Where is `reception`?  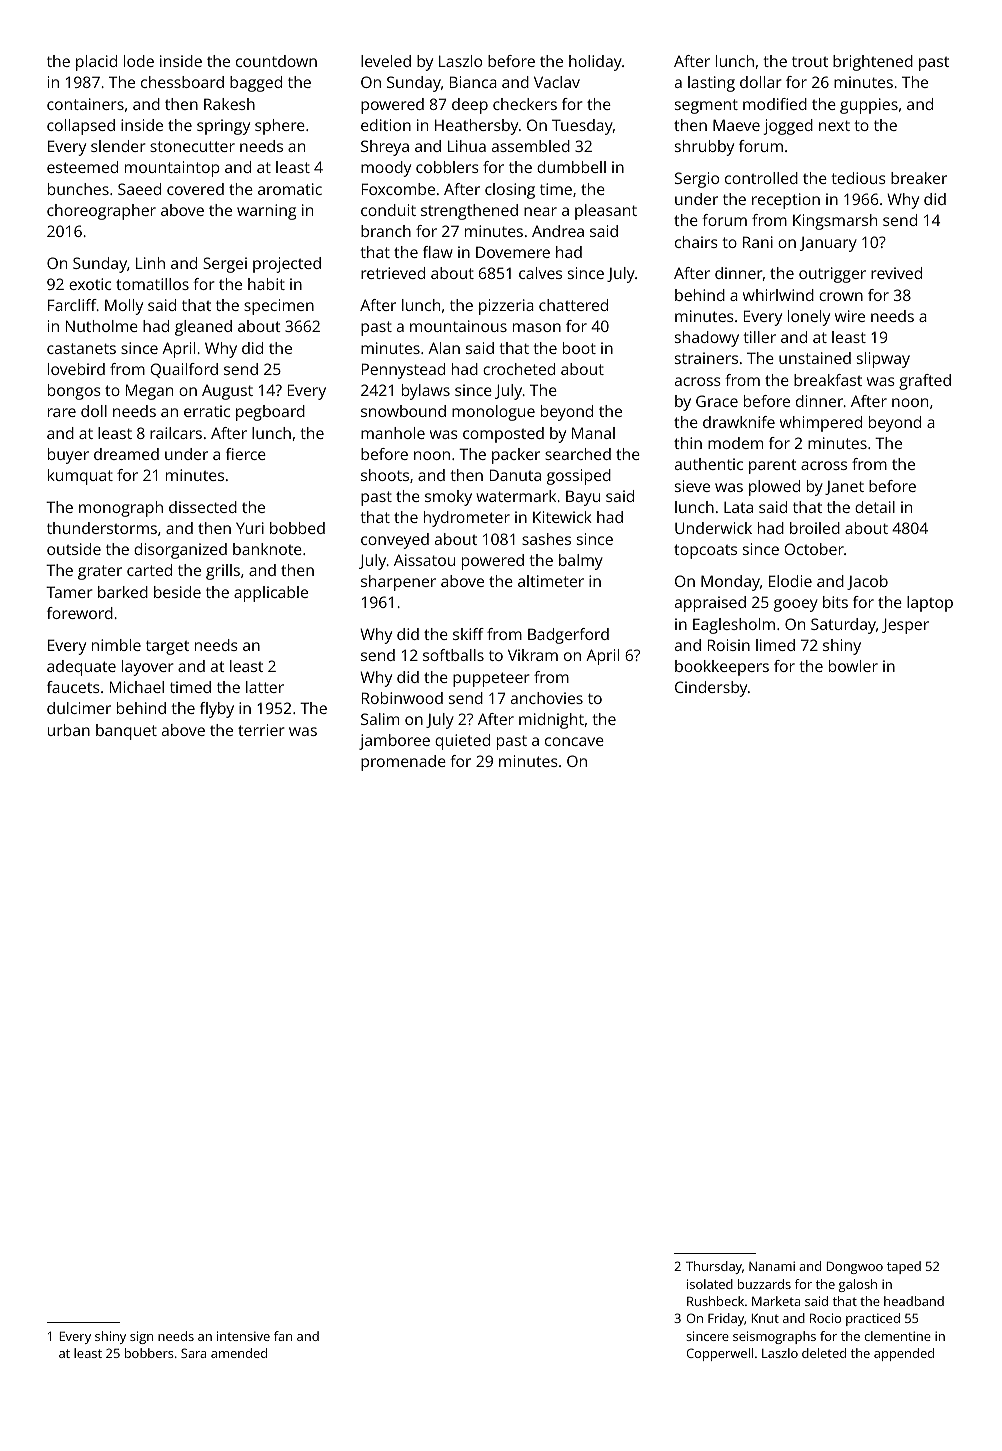
reception is located at coordinates (786, 201).
